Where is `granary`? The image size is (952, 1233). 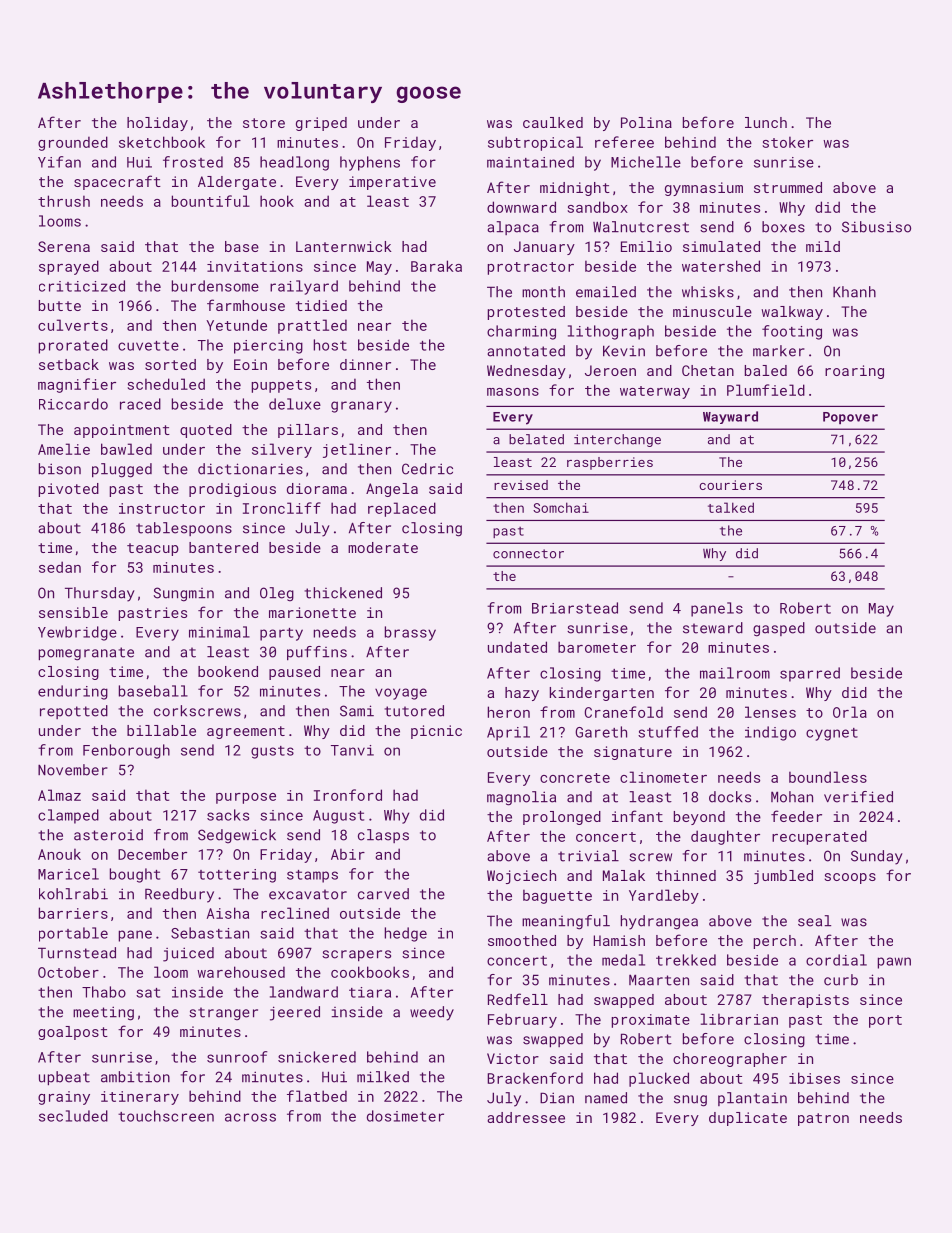
granary is located at coordinates (361, 407).
